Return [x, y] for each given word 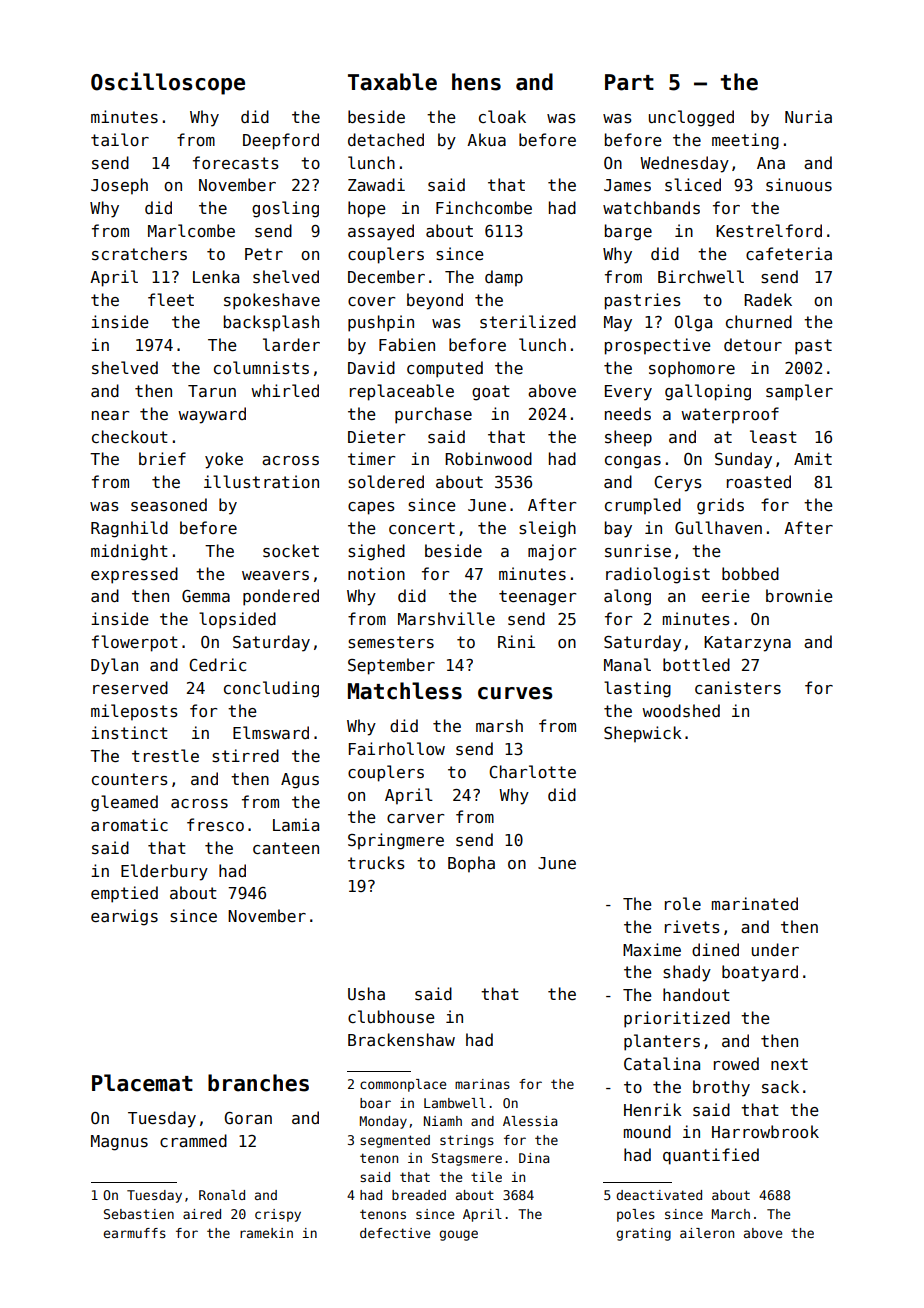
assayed [381, 232]
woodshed [681, 711]
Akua [486, 139]
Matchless [405, 691]
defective [395, 1233]
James [627, 185]
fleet [171, 299]
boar [375, 1103]
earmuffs [134, 1233]
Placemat [142, 1083]
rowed [736, 1063]
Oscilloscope [168, 83]
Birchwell [701, 276]
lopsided [237, 620]
